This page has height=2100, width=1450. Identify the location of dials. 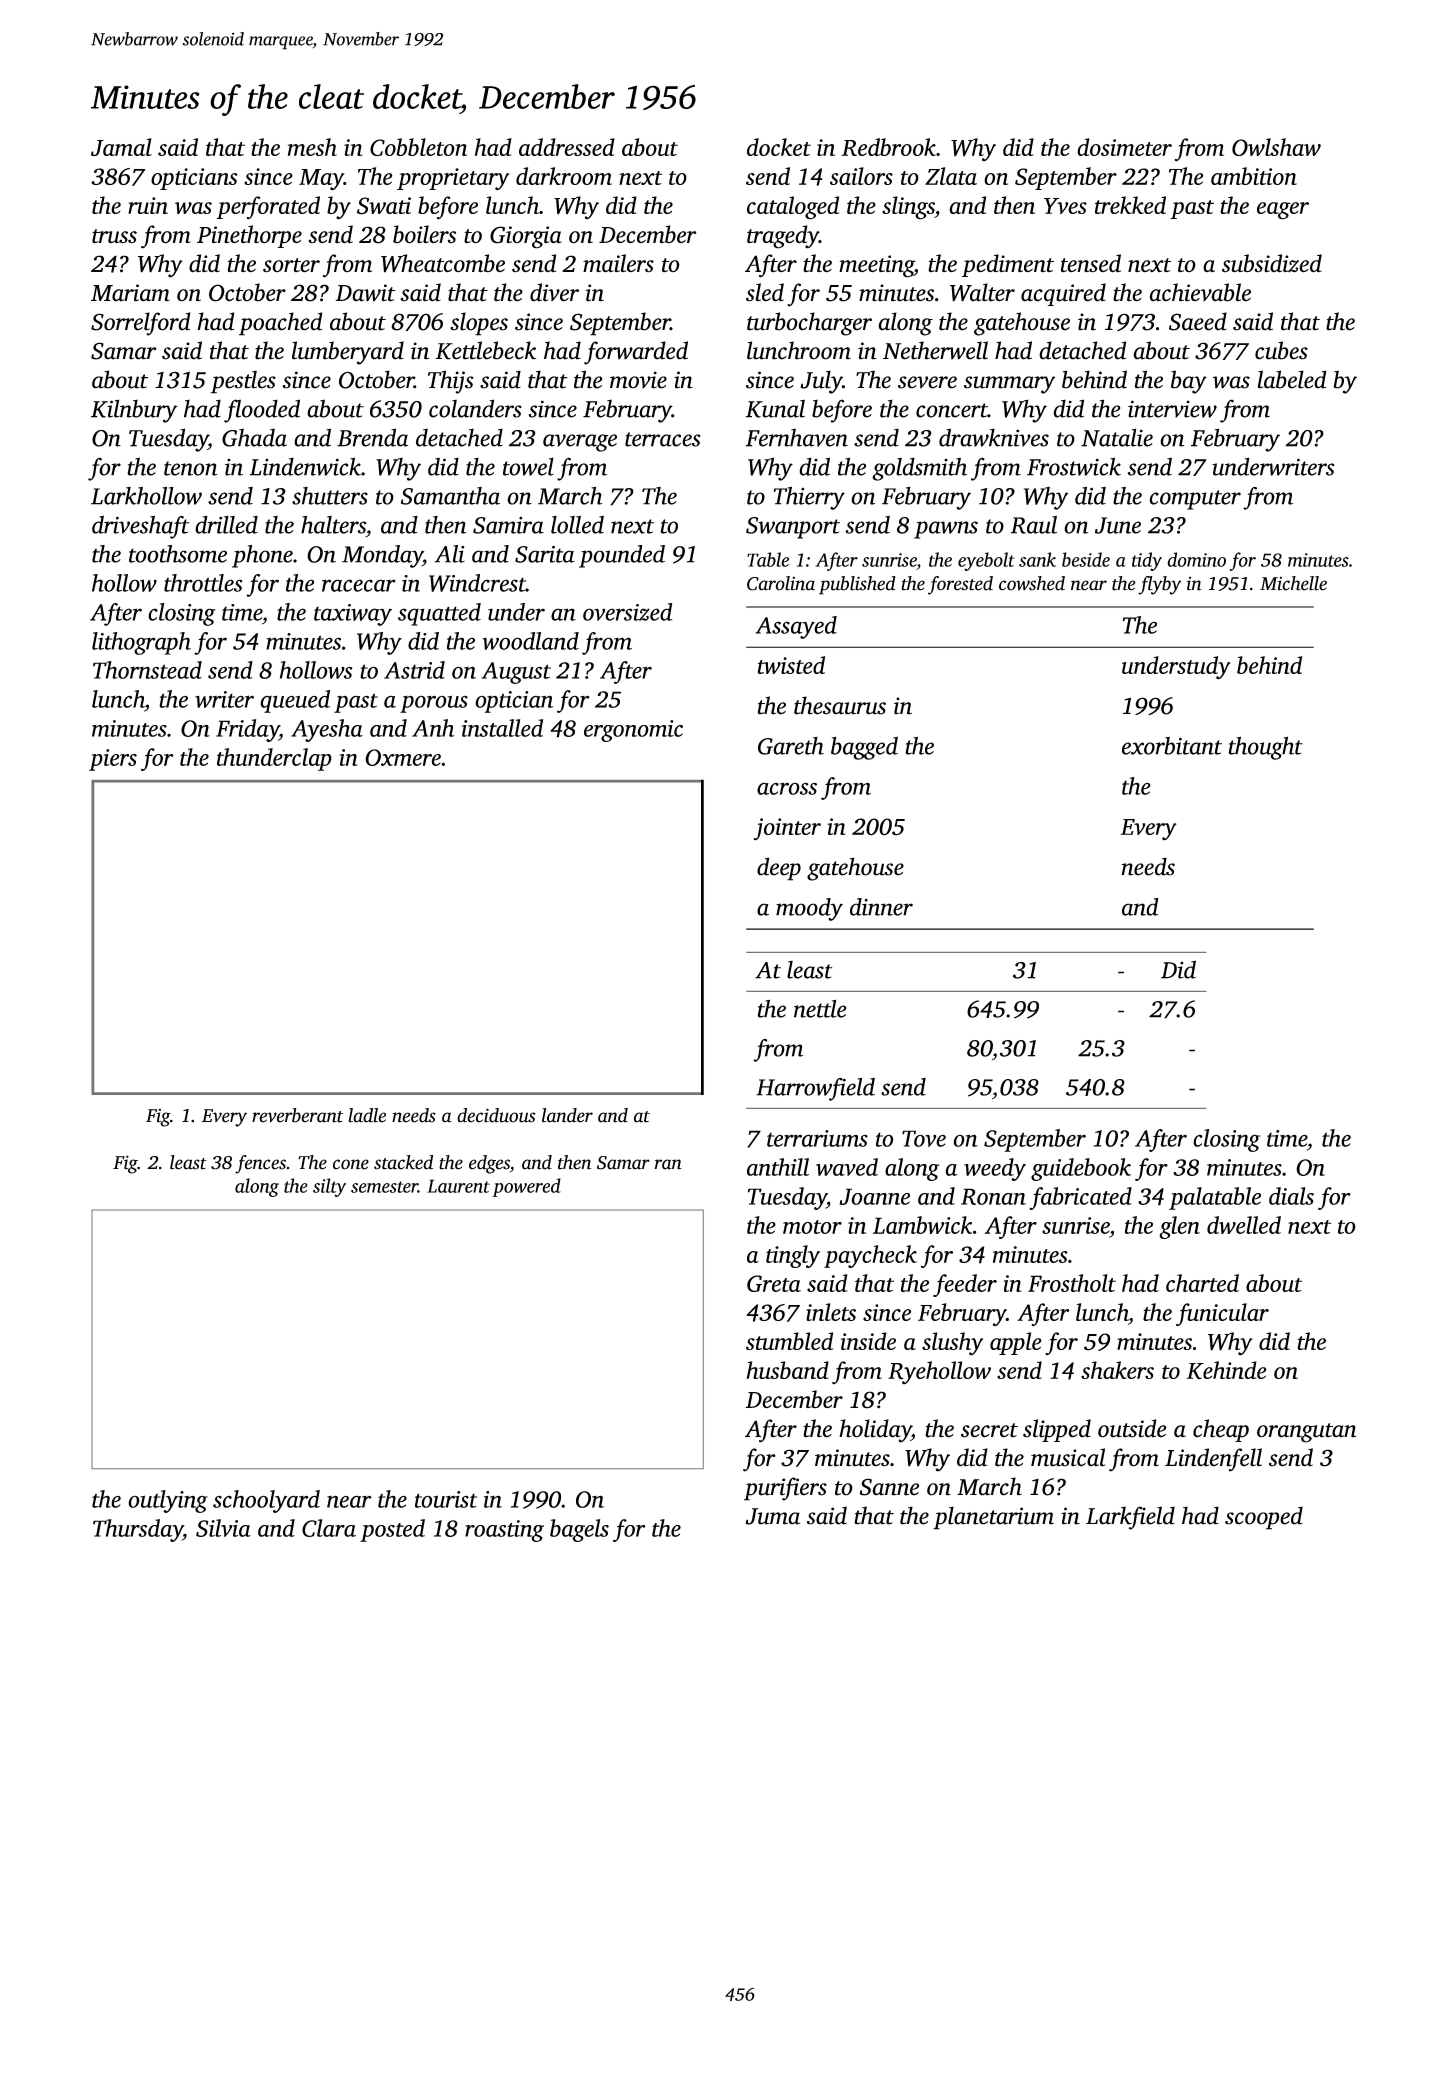
(1291, 1196).
